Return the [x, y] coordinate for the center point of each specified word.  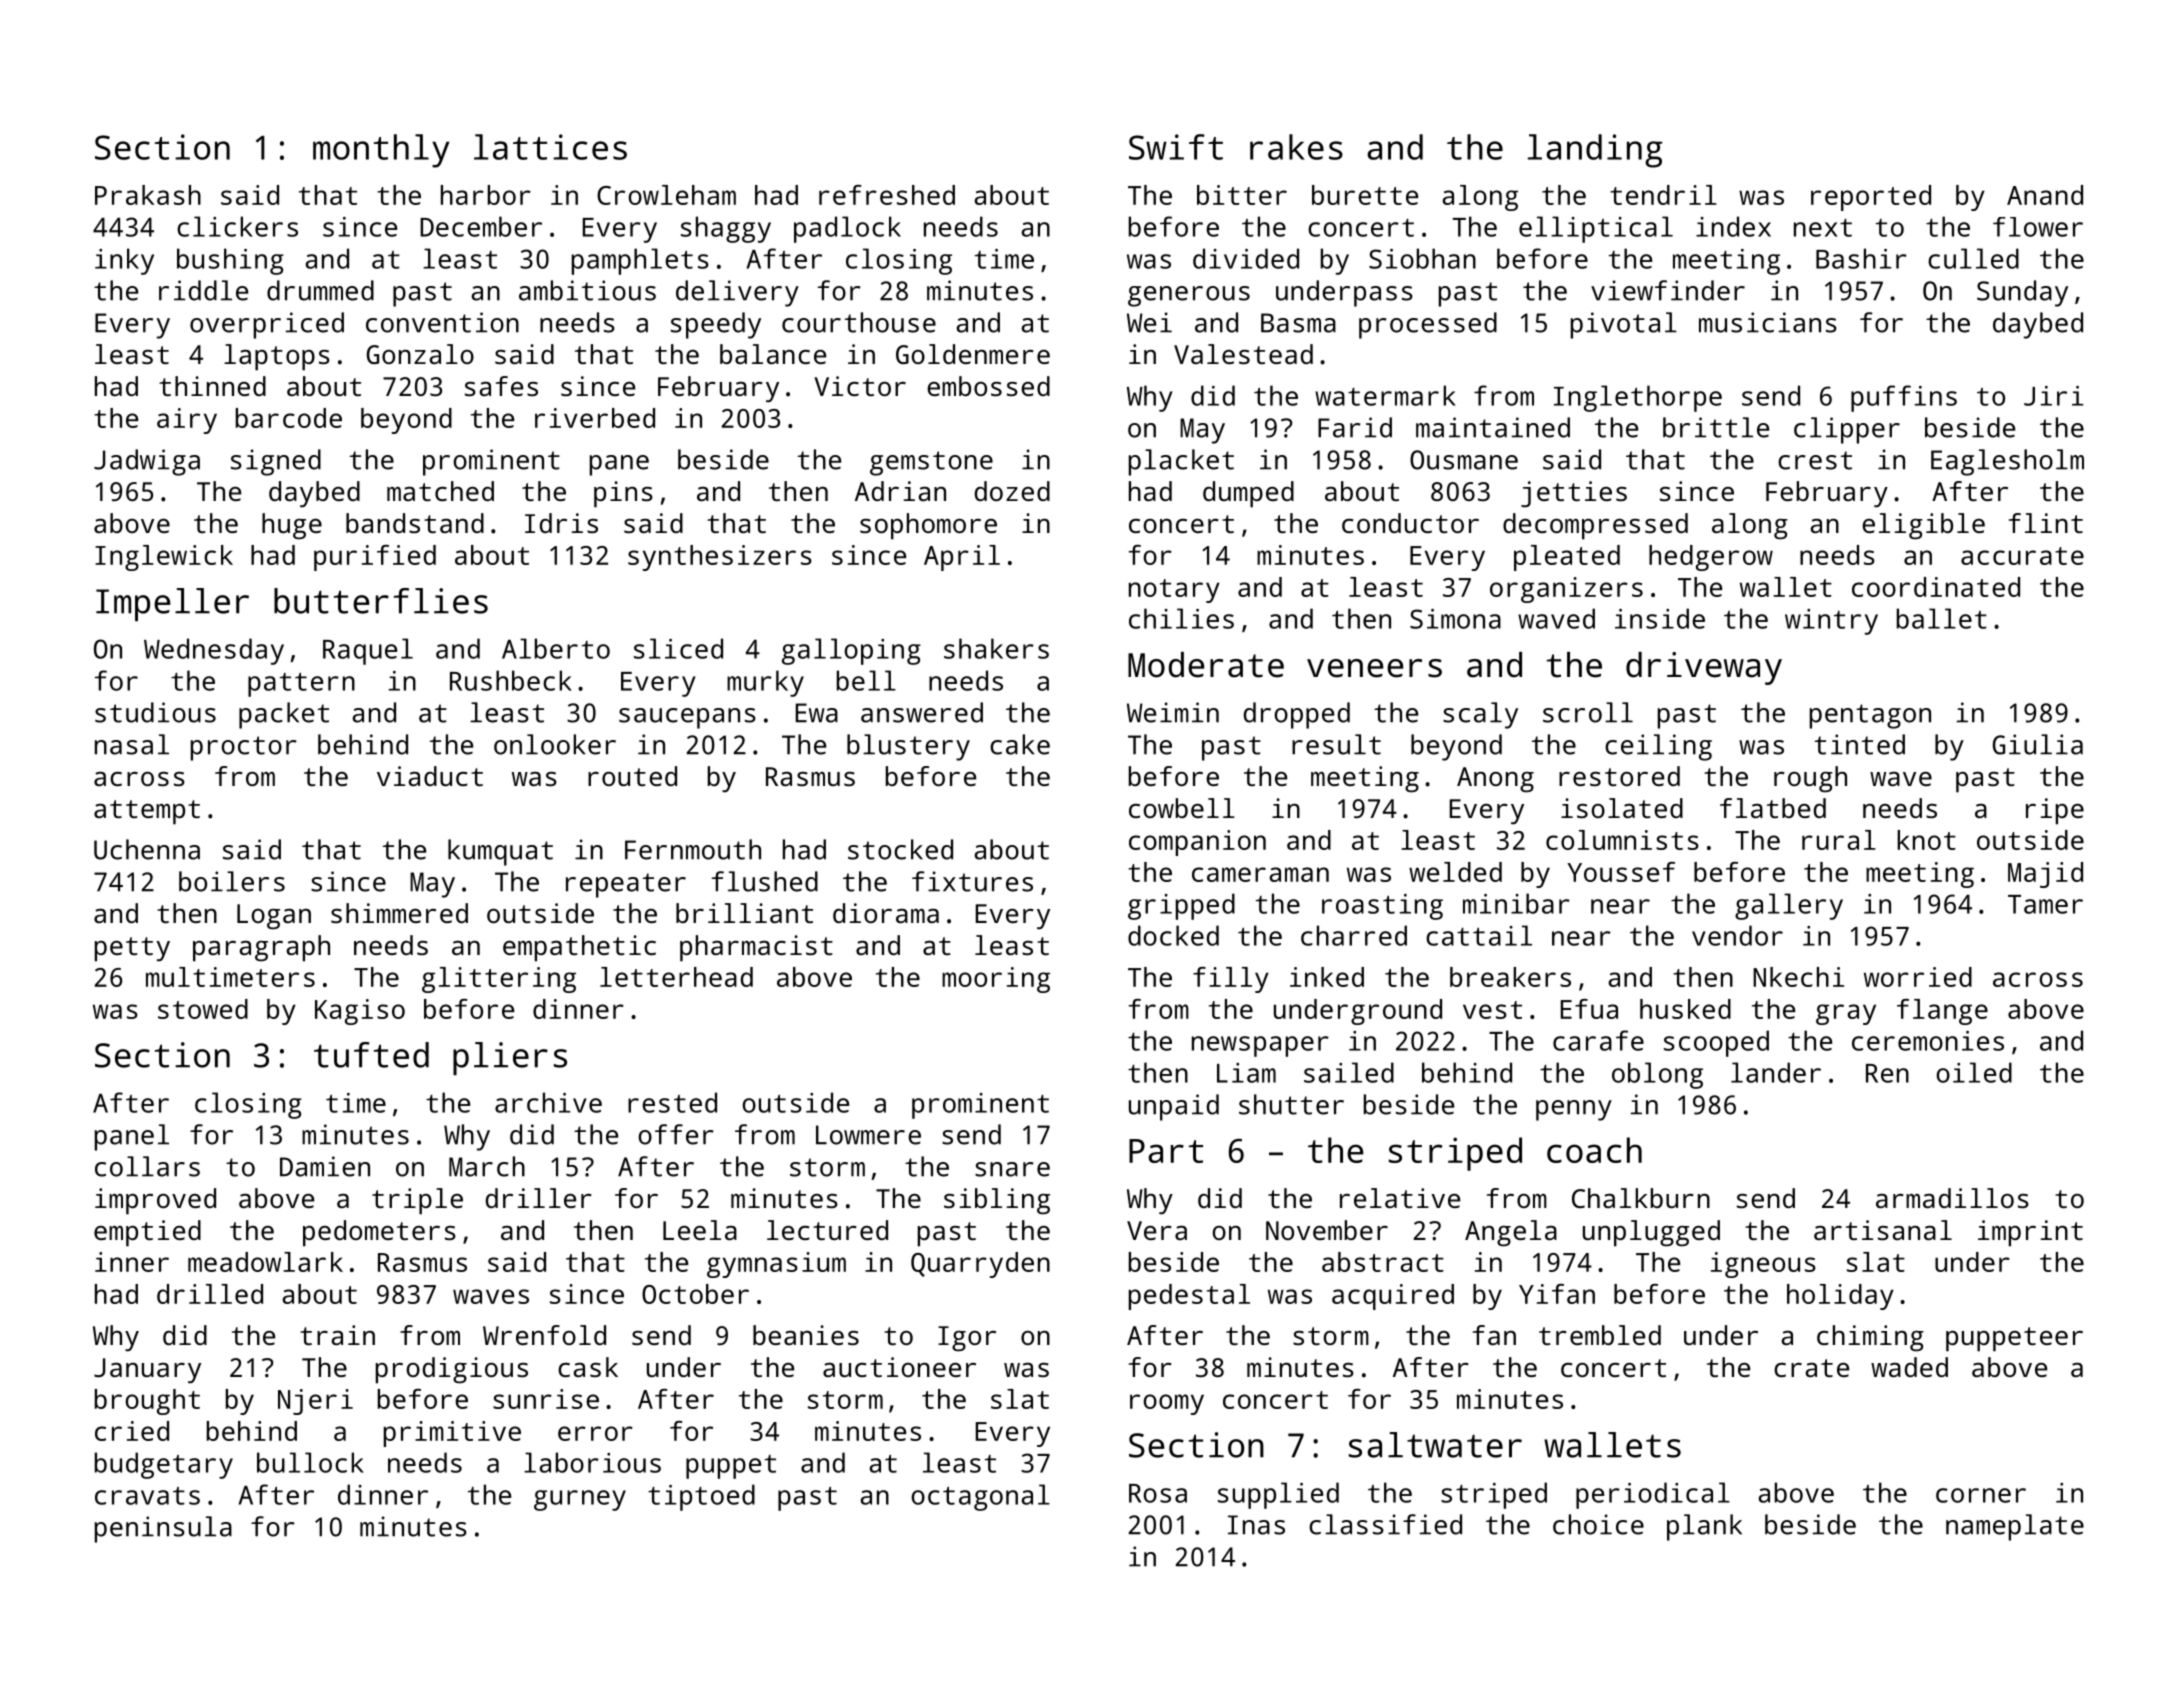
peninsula [163, 1529]
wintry [1831, 622]
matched [440, 491]
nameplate [2015, 1527]
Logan [274, 917]
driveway [1704, 668]
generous [1189, 296]
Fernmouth [693, 849]
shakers [996, 648]
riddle [203, 290]
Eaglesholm [2007, 462]
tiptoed [701, 1497]
